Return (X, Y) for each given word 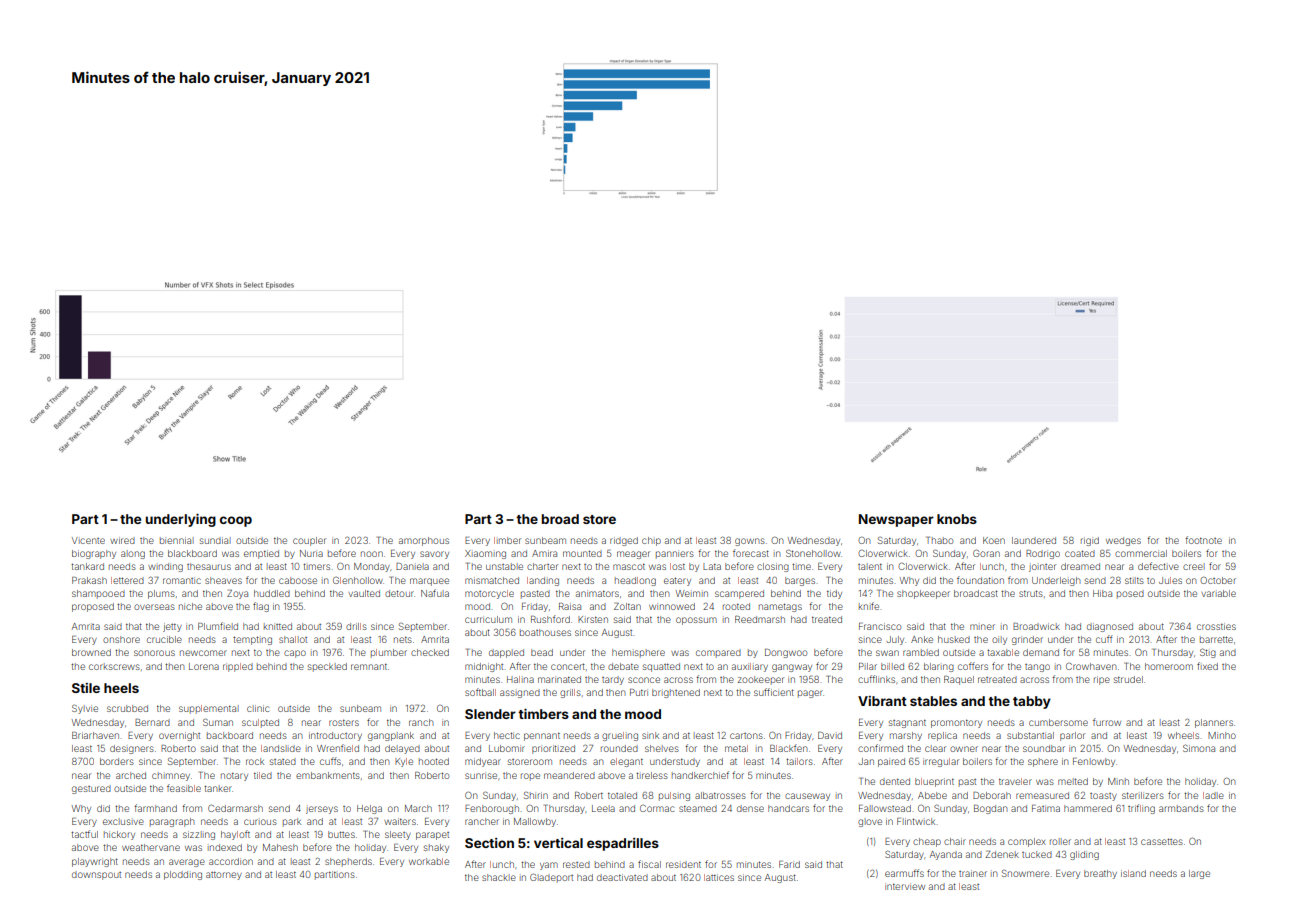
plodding (183, 875)
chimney (171, 776)
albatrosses (720, 795)
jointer (1042, 568)
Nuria (311, 553)
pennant (542, 736)
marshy (906, 736)
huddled (272, 593)
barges (800, 581)
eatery (677, 581)
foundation (980, 580)
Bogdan (991, 809)
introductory (335, 736)
